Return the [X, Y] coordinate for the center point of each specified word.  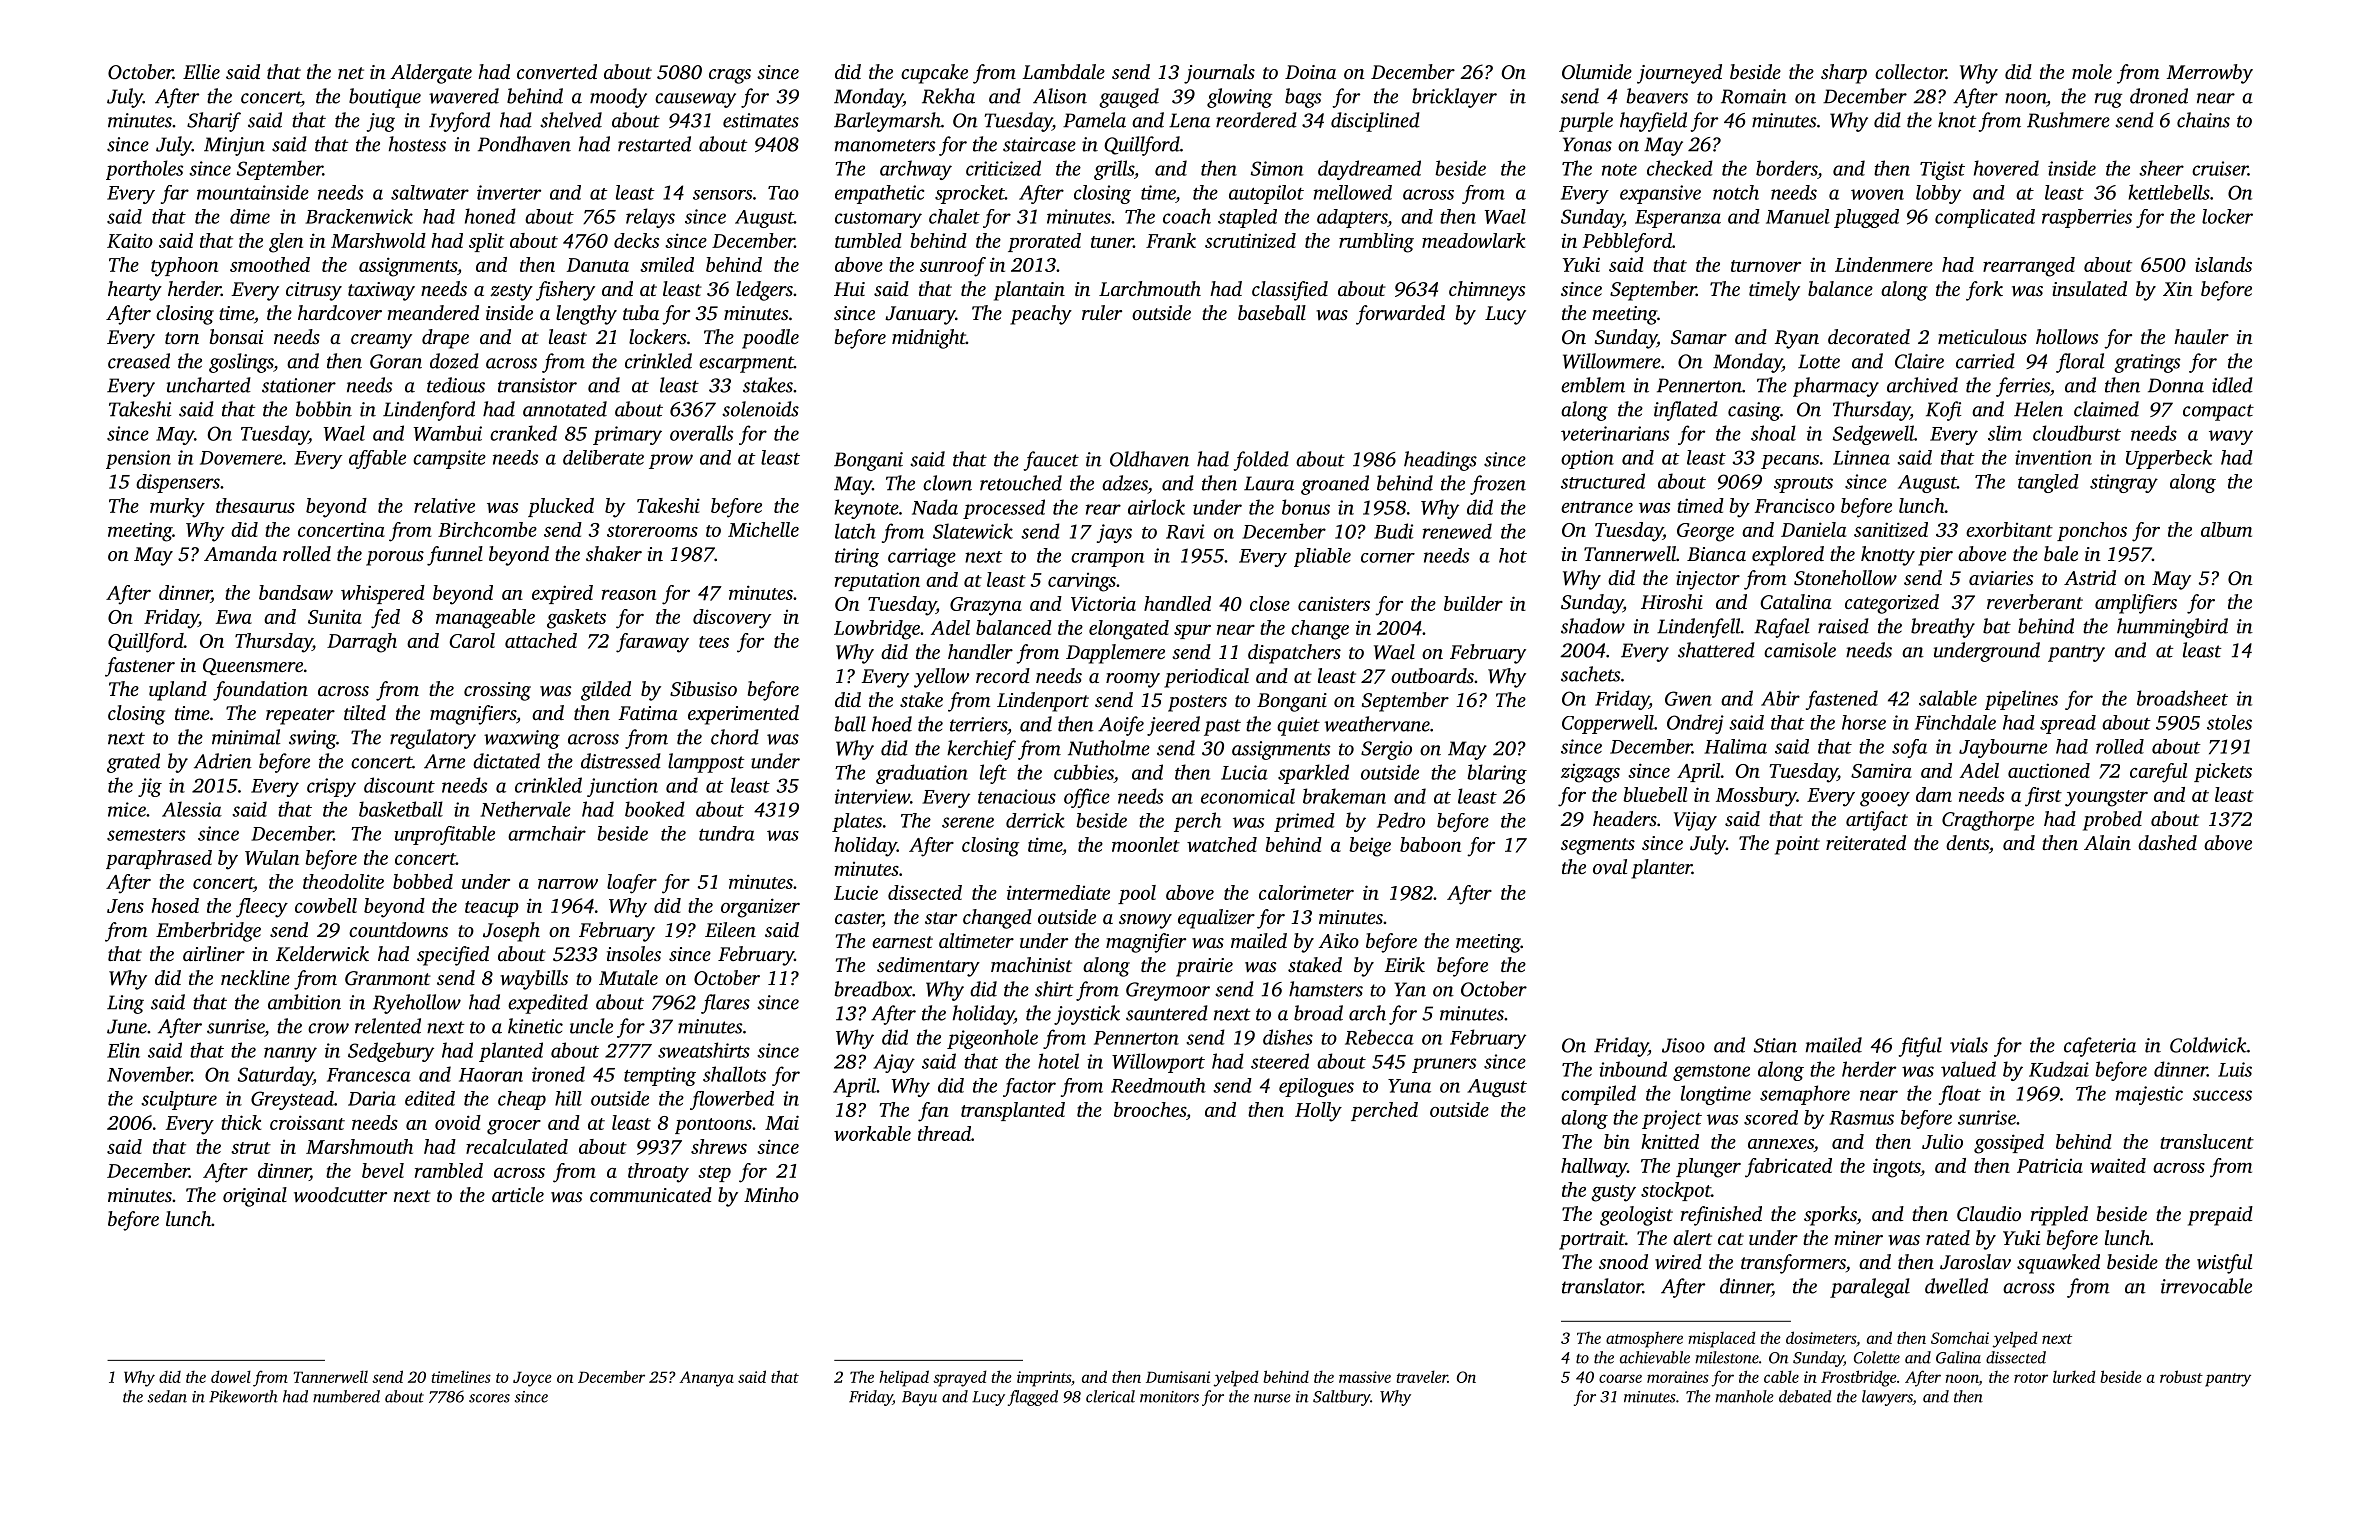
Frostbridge [1859, 1378]
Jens [125, 906]
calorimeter [1306, 892]
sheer [2161, 168]
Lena [1189, 120]
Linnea [1861, 457]
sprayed [960, 1378]
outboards [1432, 675]
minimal [246, 737]
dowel [231, 1376]
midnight [929, 339]
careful [2158, 773]
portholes [144, 170]
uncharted [209, 385]
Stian [1775, 1045]
